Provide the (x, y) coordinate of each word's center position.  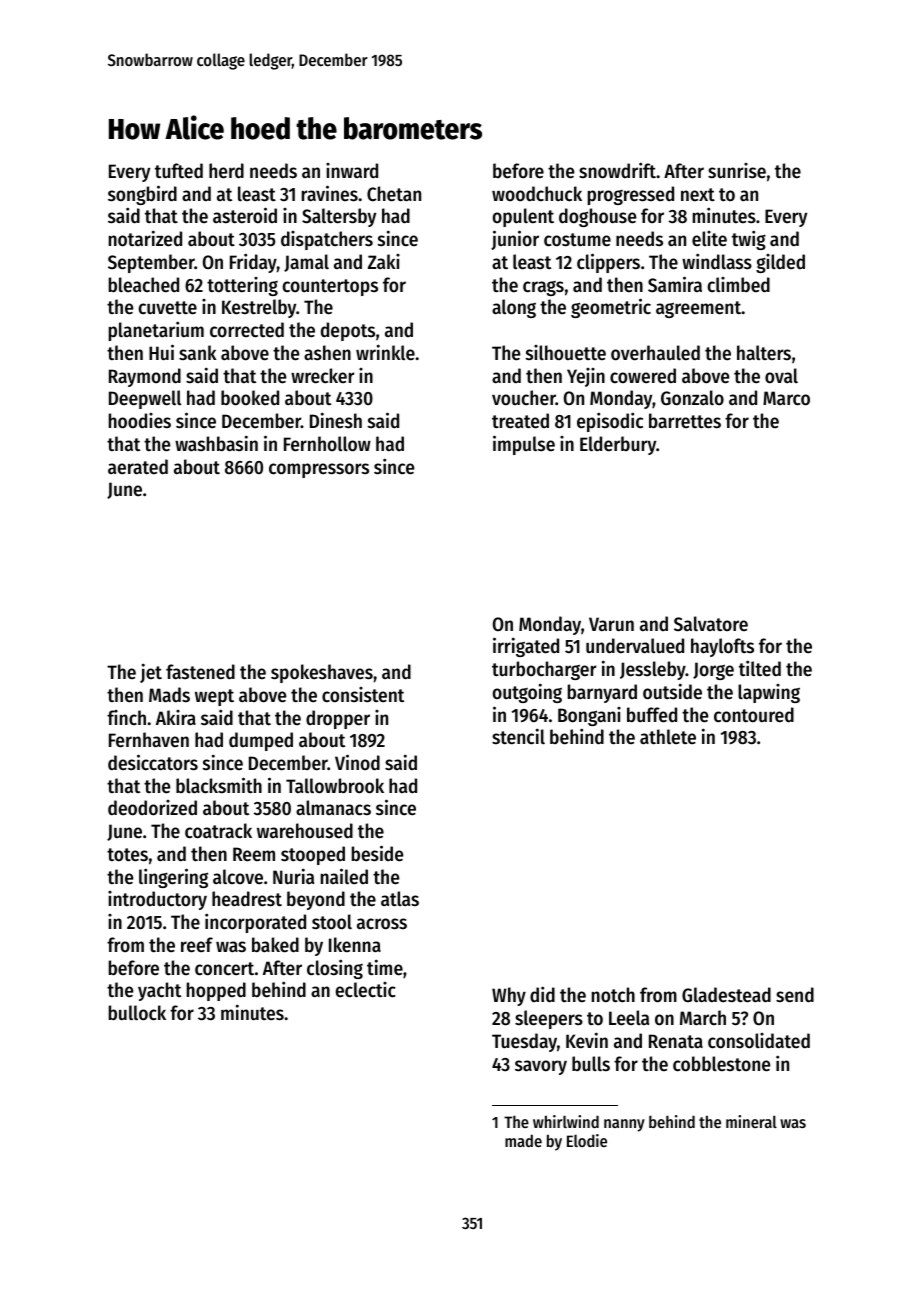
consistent (363, 695)
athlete (668, 737)
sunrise (737, 171)
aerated (138, 467)
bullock (137, 1013)
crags (543, 288)
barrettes (685, 421)
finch (126, 717)
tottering (242, 286)
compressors (319, 470)
